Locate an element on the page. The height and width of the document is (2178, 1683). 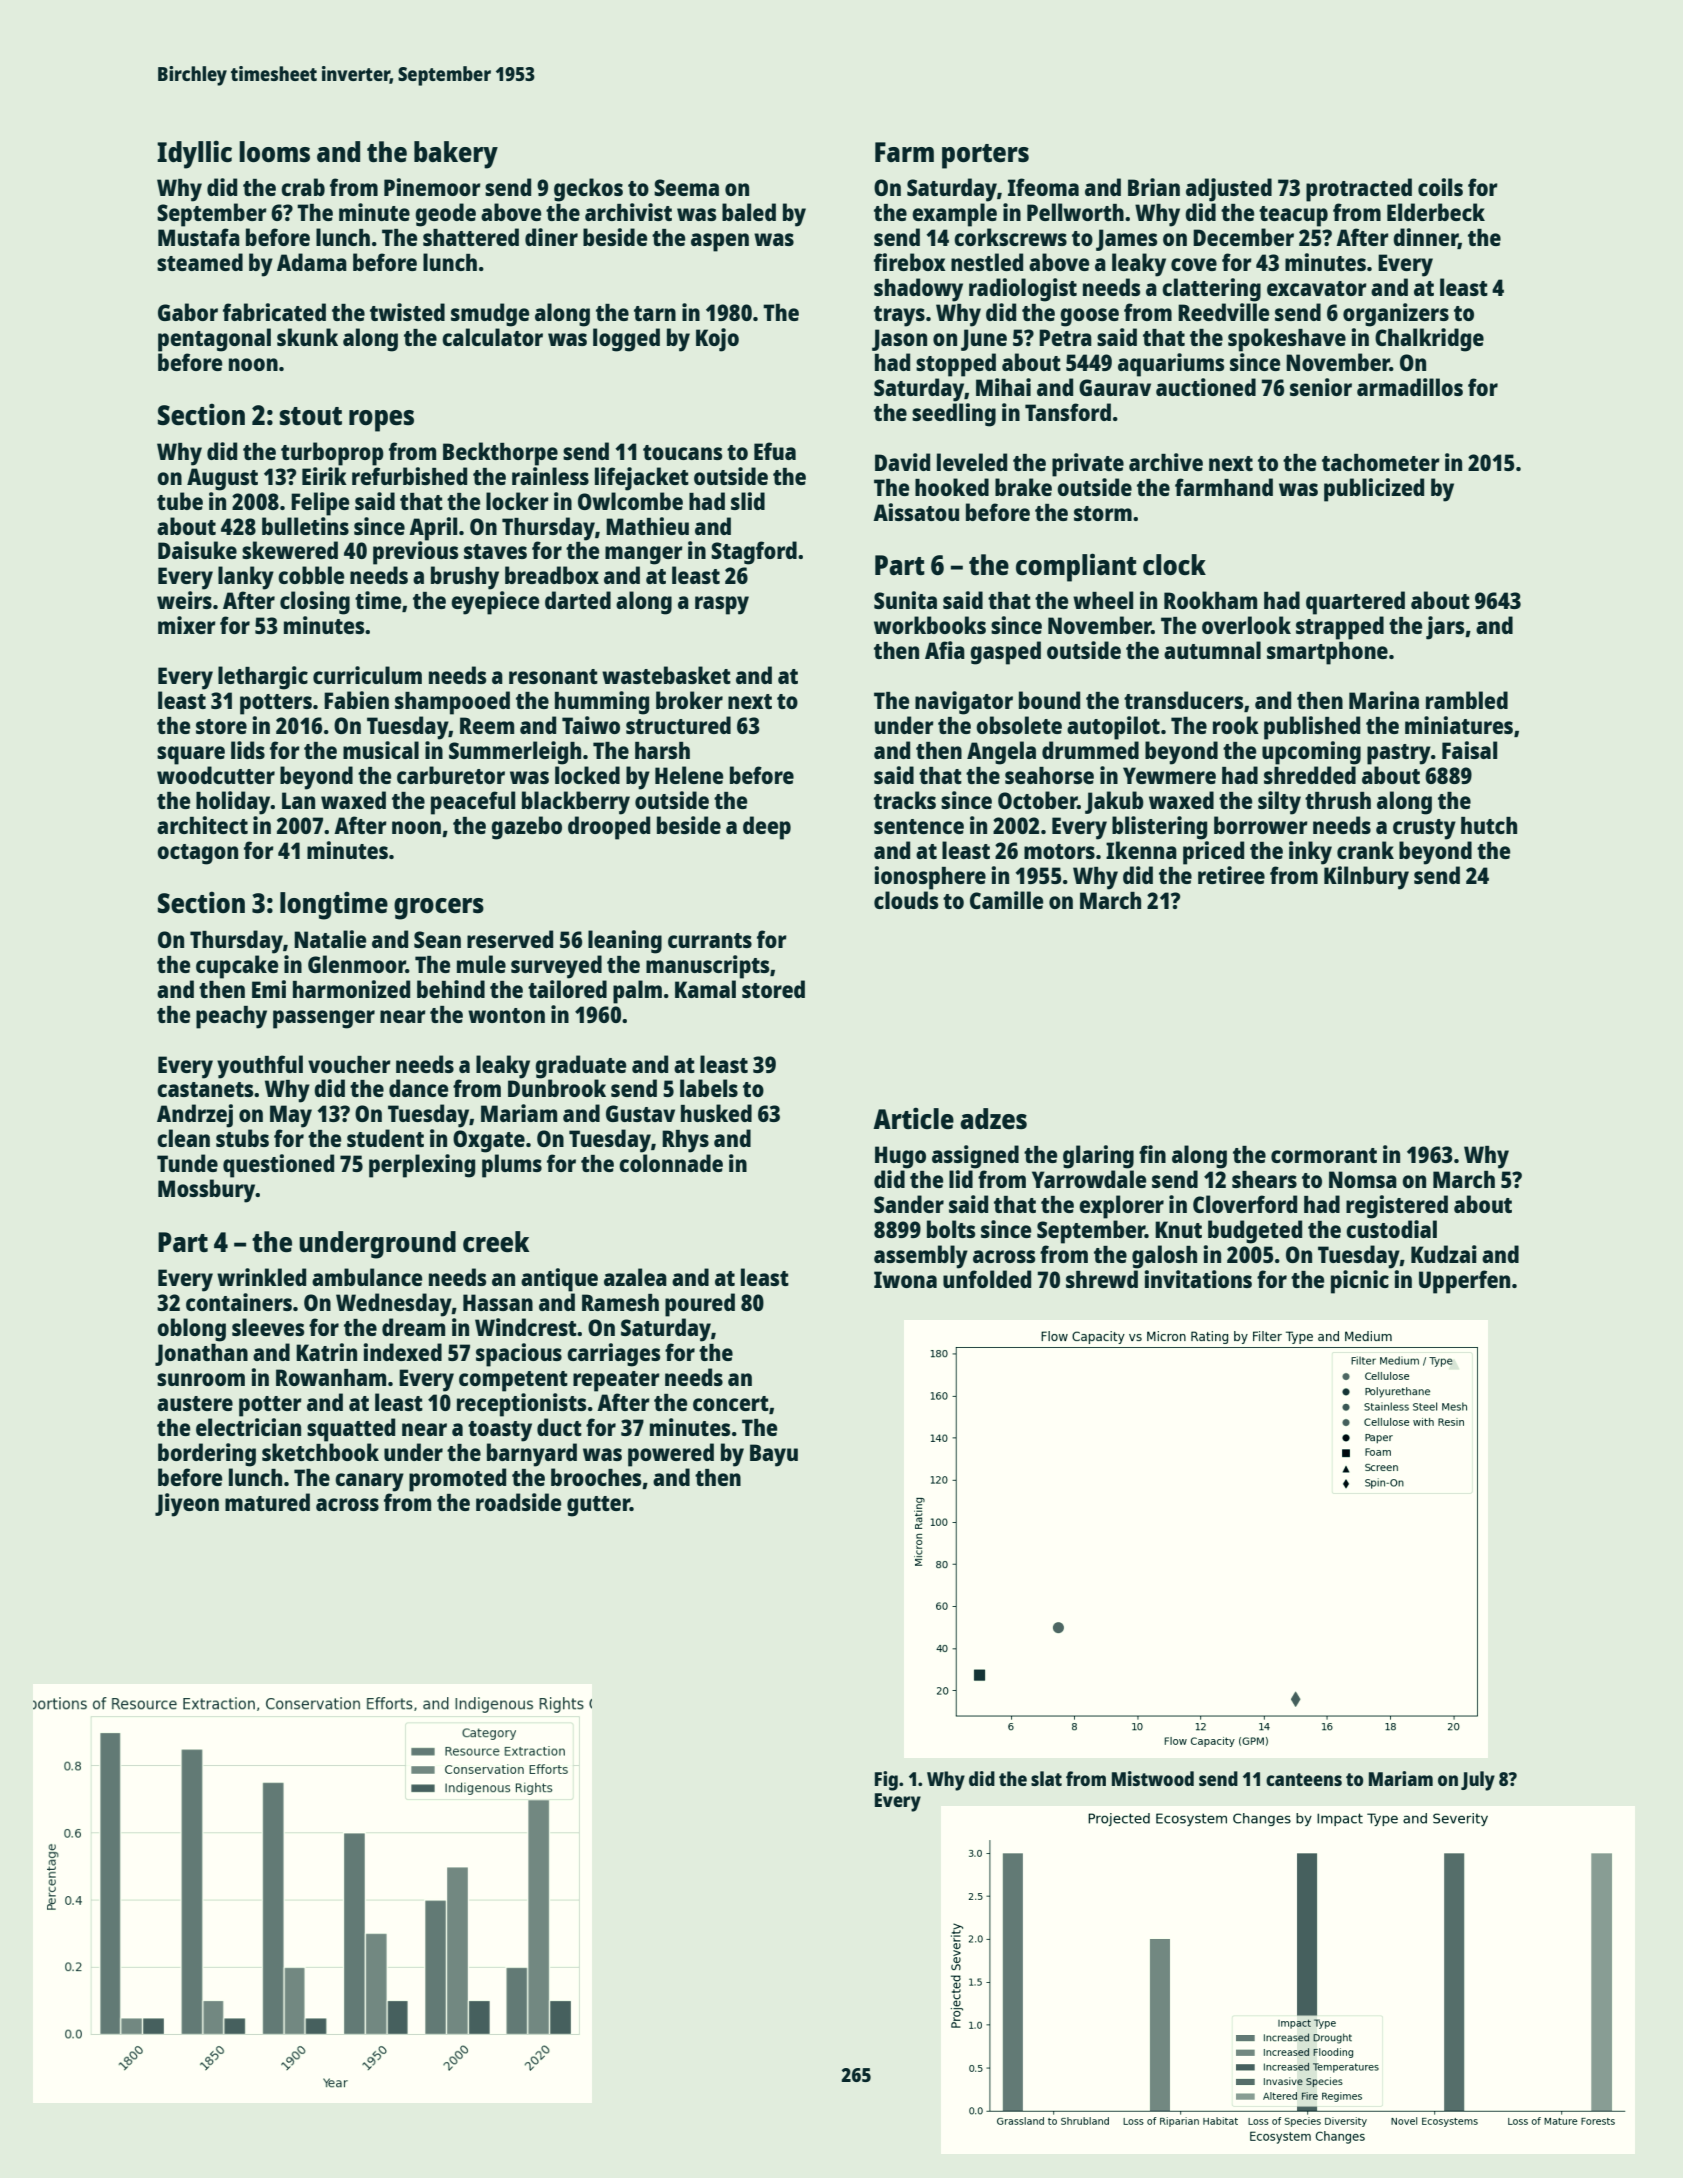
Efua is located at coordinates (775, 451).
